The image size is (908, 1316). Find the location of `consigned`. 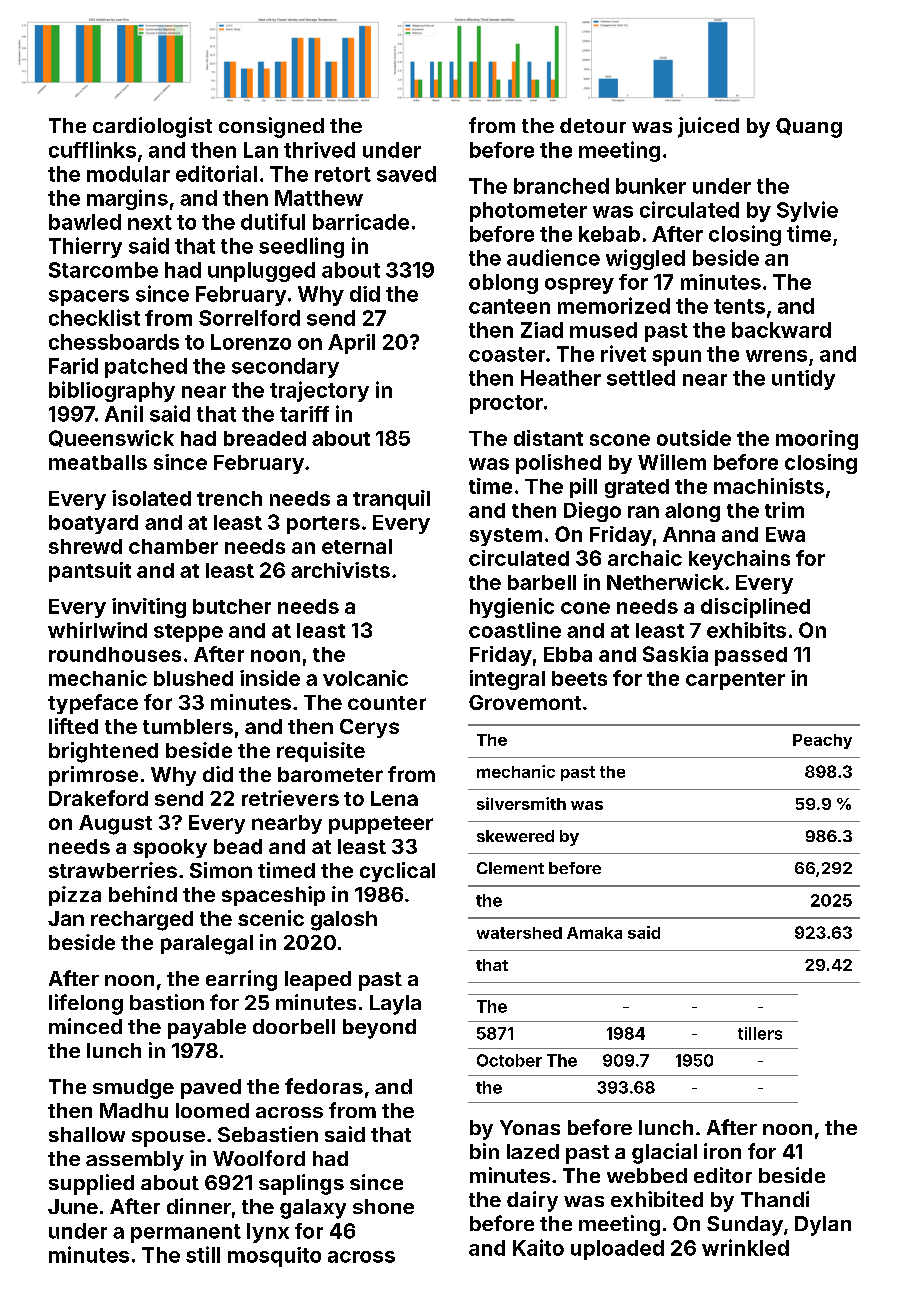

consigned is located at coordinates (271, 127).
